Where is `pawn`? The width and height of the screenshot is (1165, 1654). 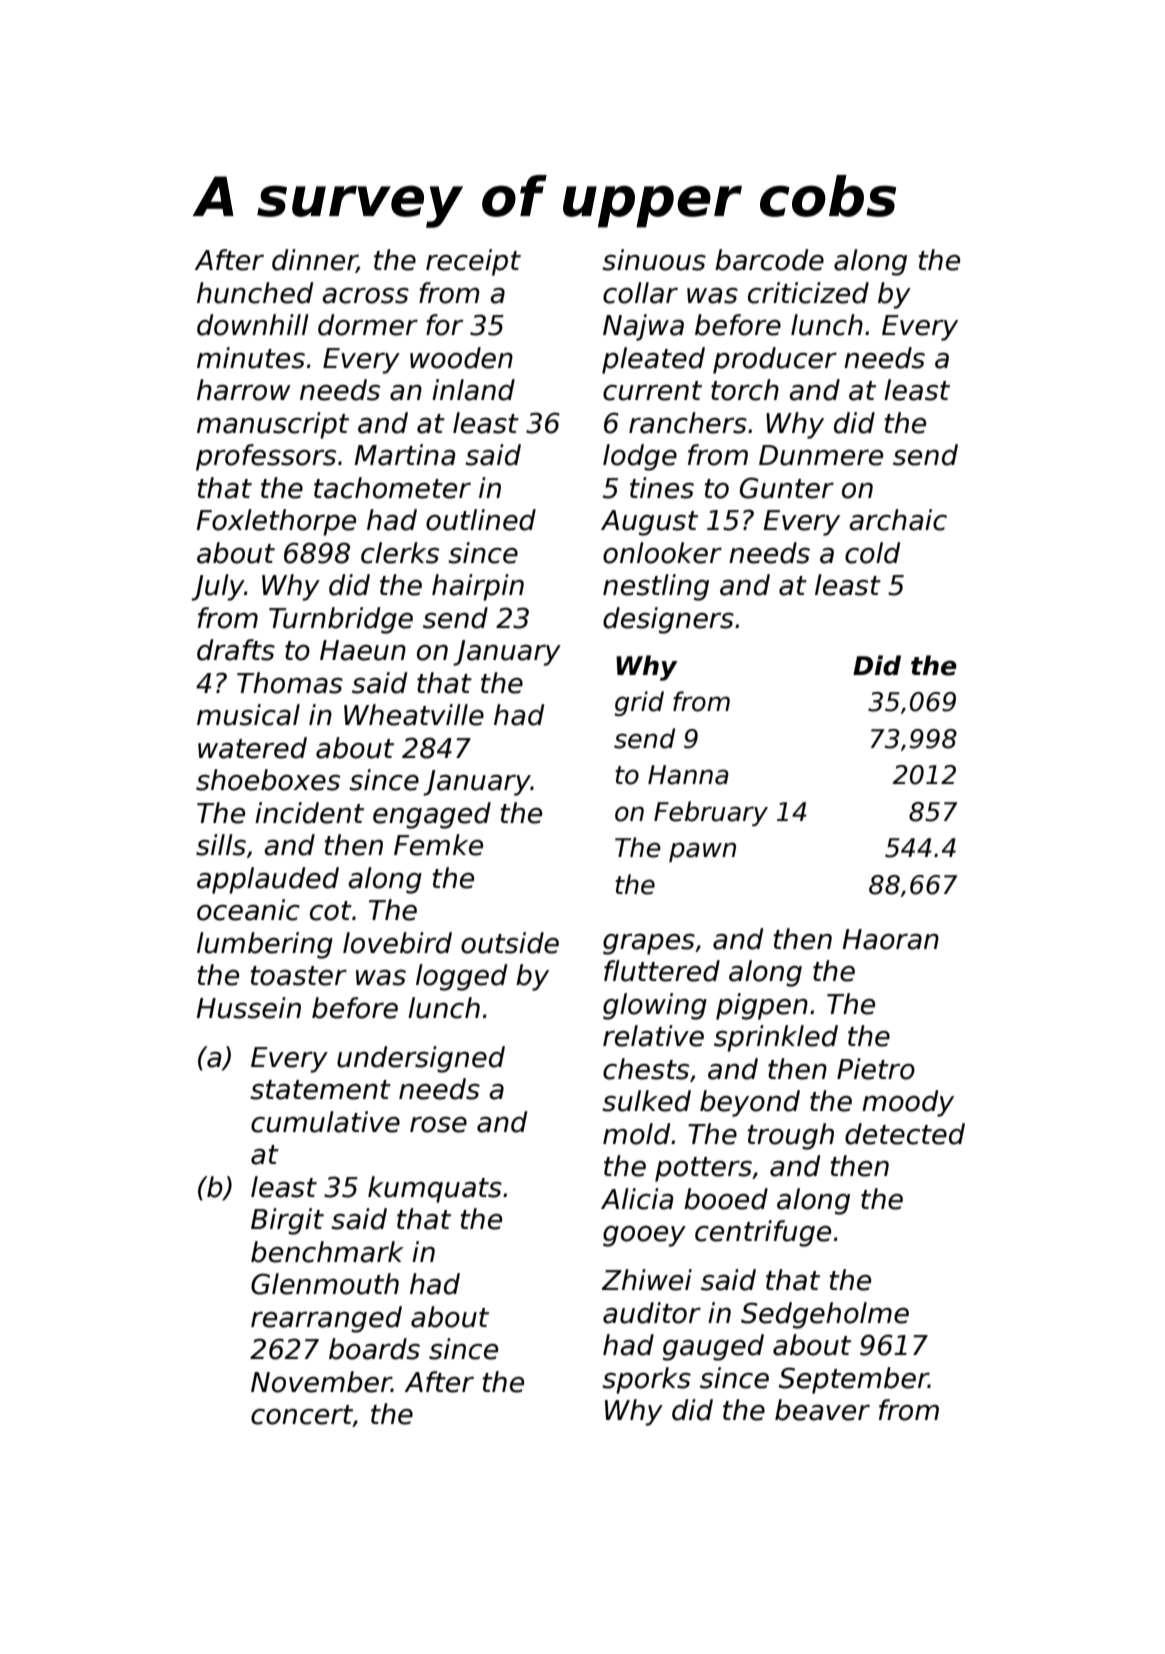
pawn is located at coordinates (702, 852).
